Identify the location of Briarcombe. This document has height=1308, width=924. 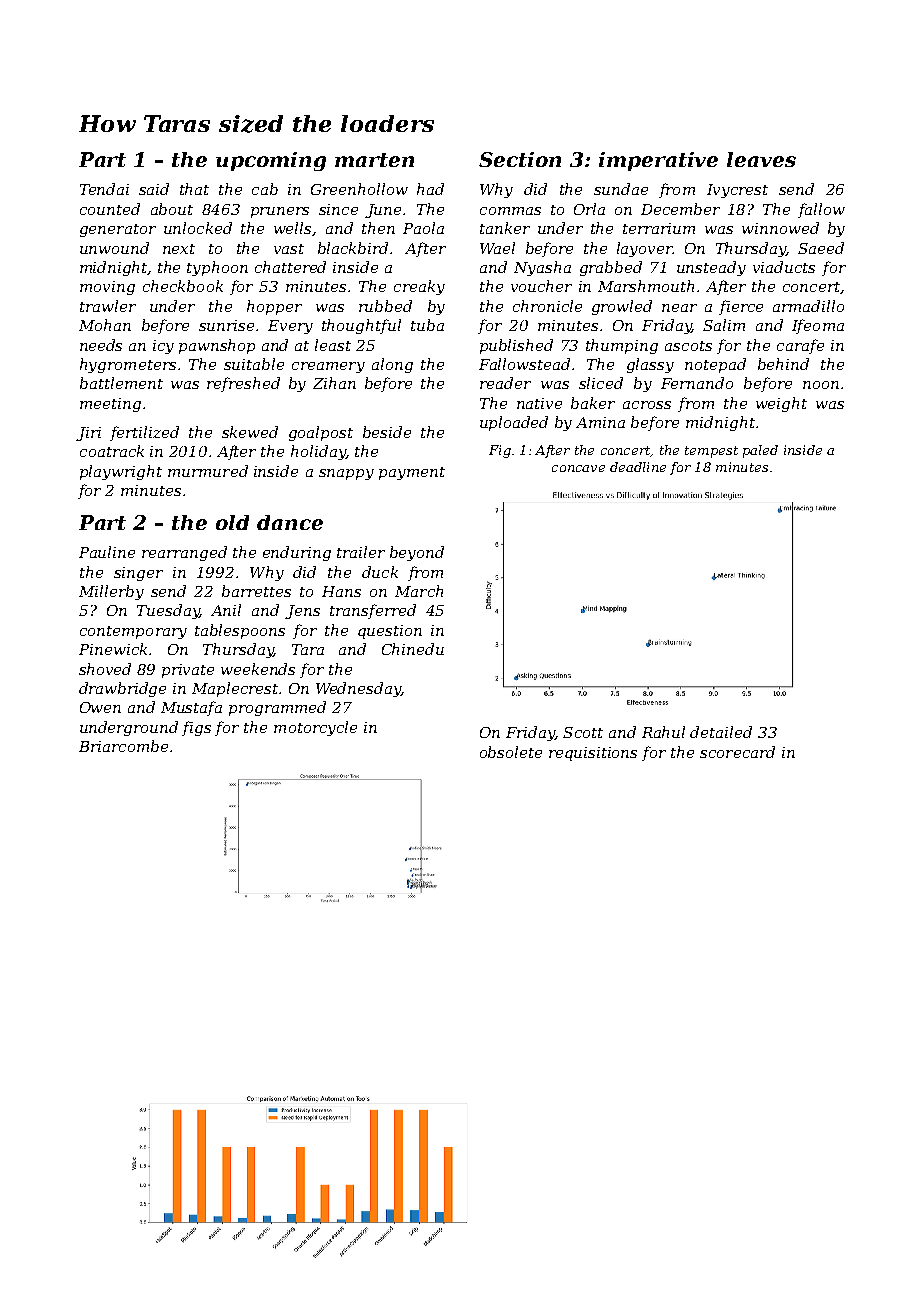
(123, 746).
